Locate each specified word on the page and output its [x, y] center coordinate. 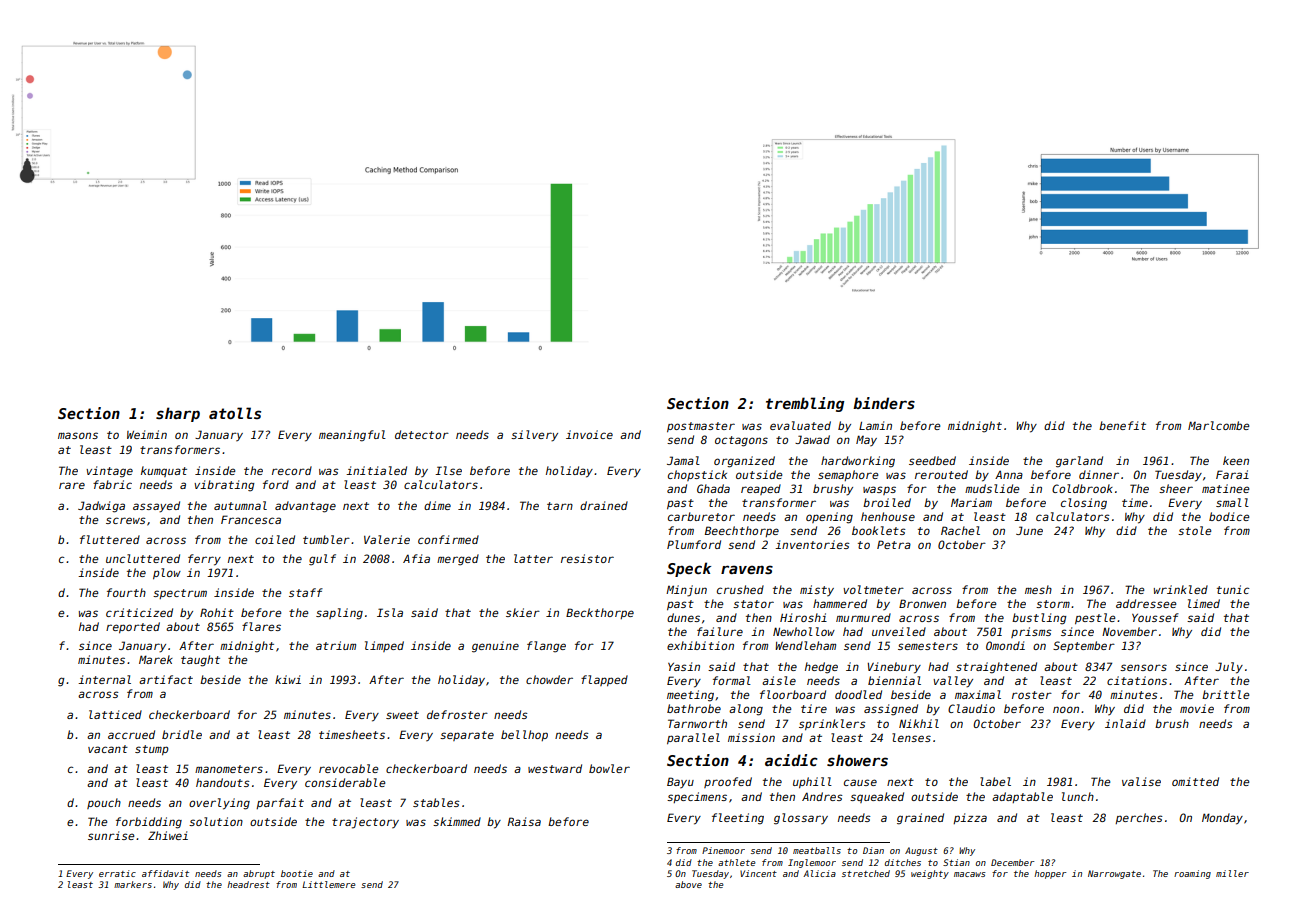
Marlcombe [1218, 425]
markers [133, 884]
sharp [178, 414]
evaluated [800, 425]
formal [732, 680]
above [688, 884]
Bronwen [922, 603]
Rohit [217, 612]
